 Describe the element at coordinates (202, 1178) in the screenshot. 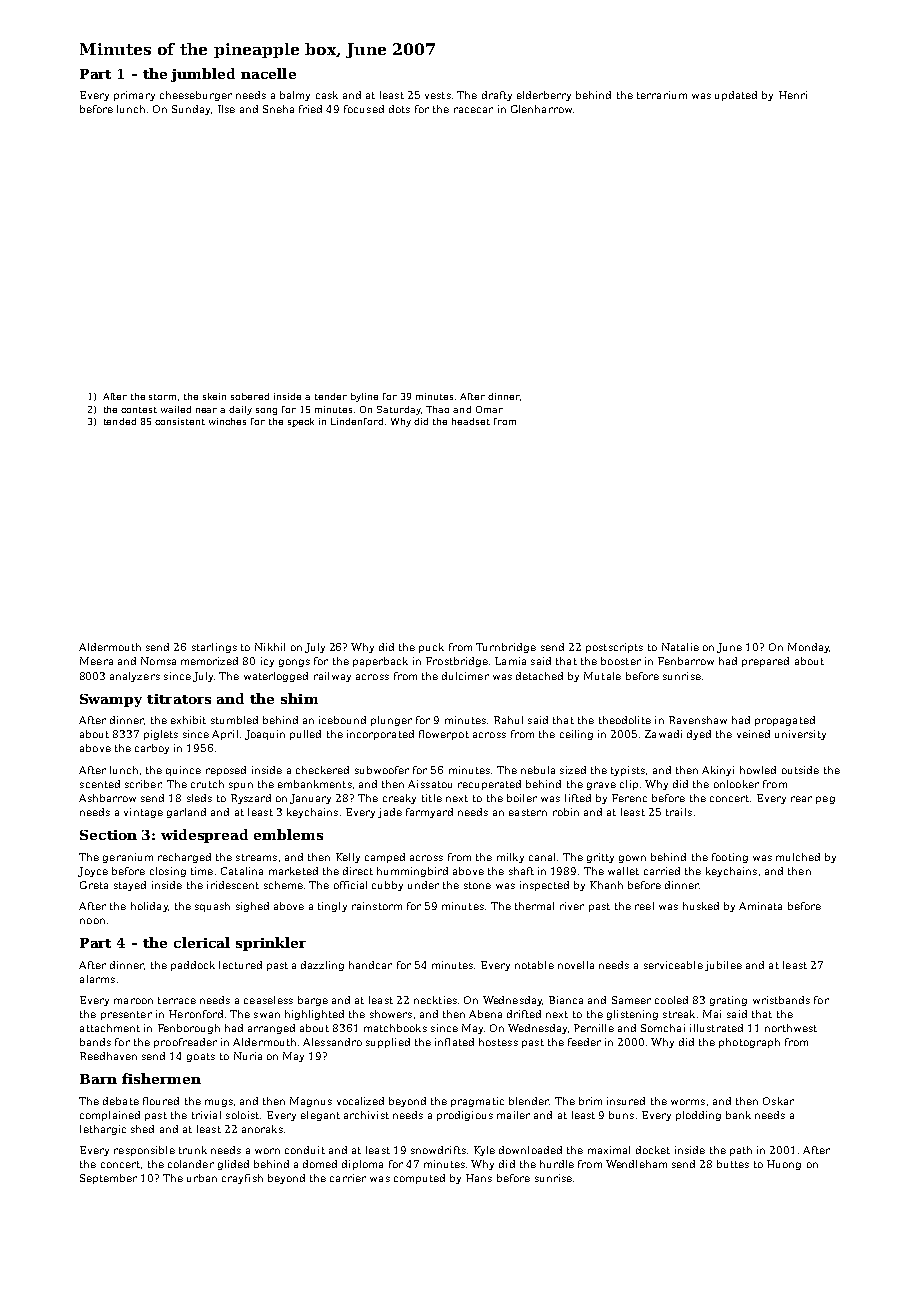

I see `urban` at that location.
